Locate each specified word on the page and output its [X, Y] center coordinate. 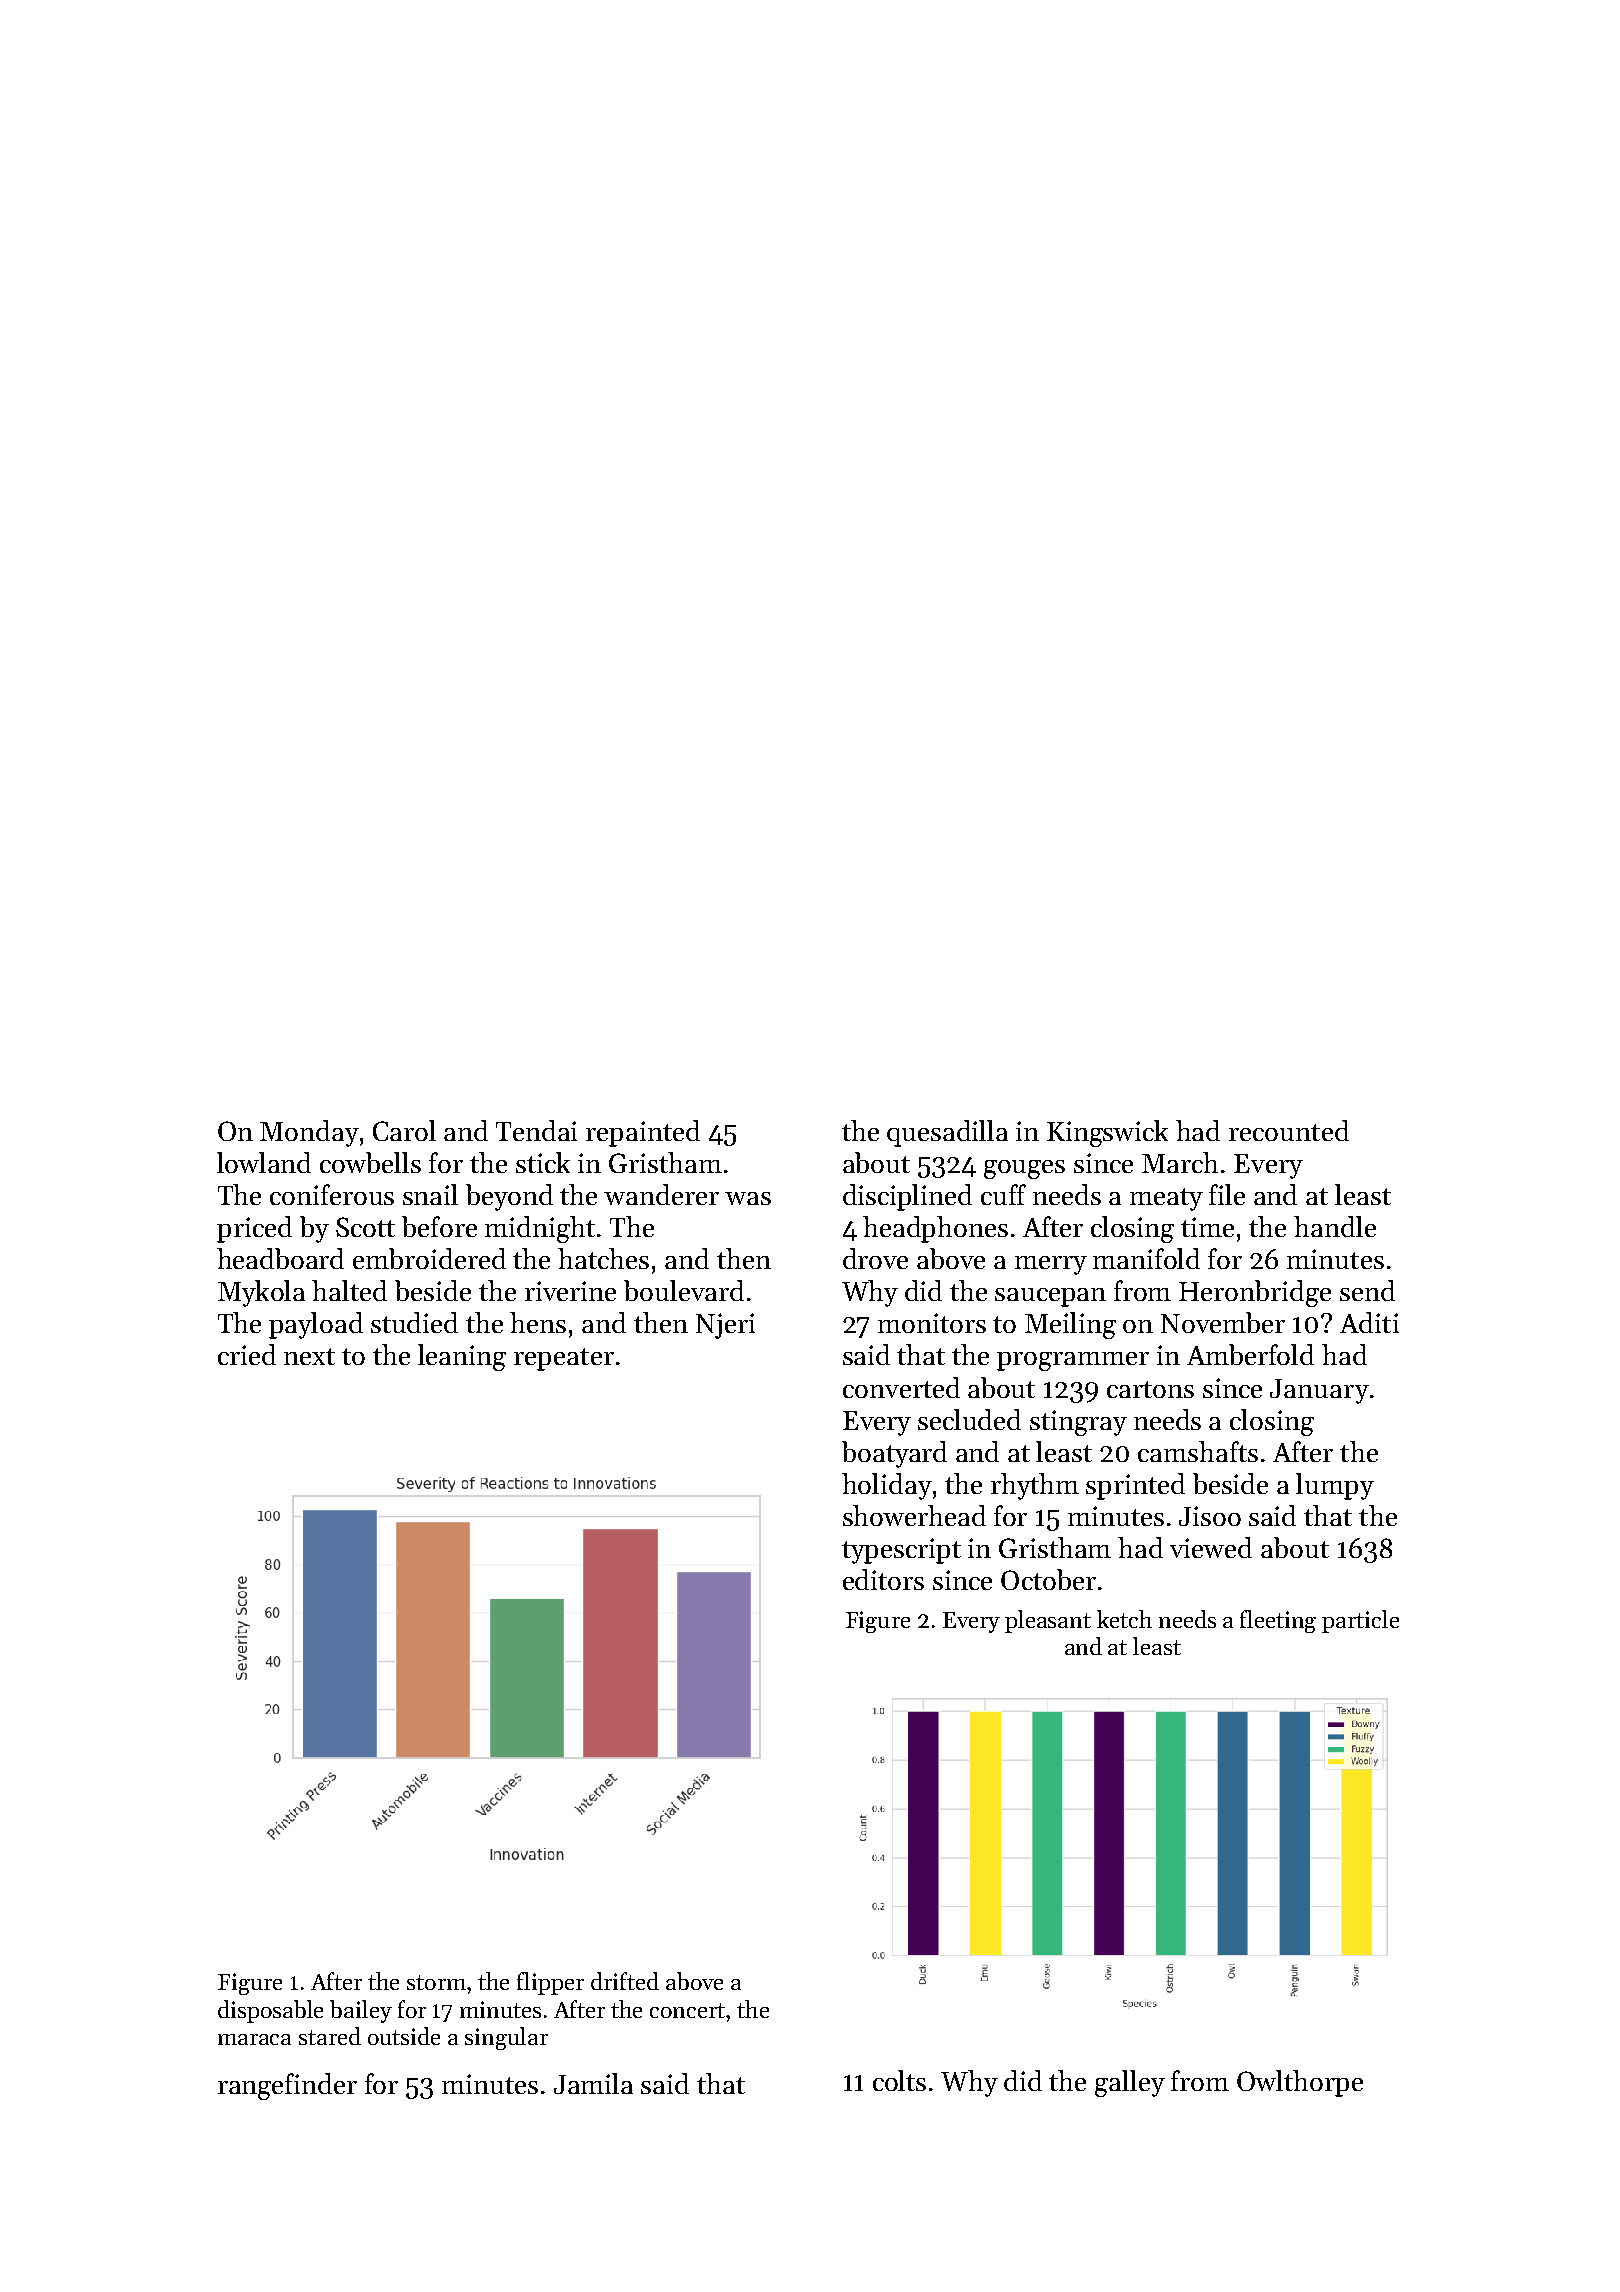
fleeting [1278, 1621]
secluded [969, 1419]
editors [883, 1579]
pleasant [1048, 1621]
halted [349, 1290]
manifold [1146, 1258]
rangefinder [287, 2086]
